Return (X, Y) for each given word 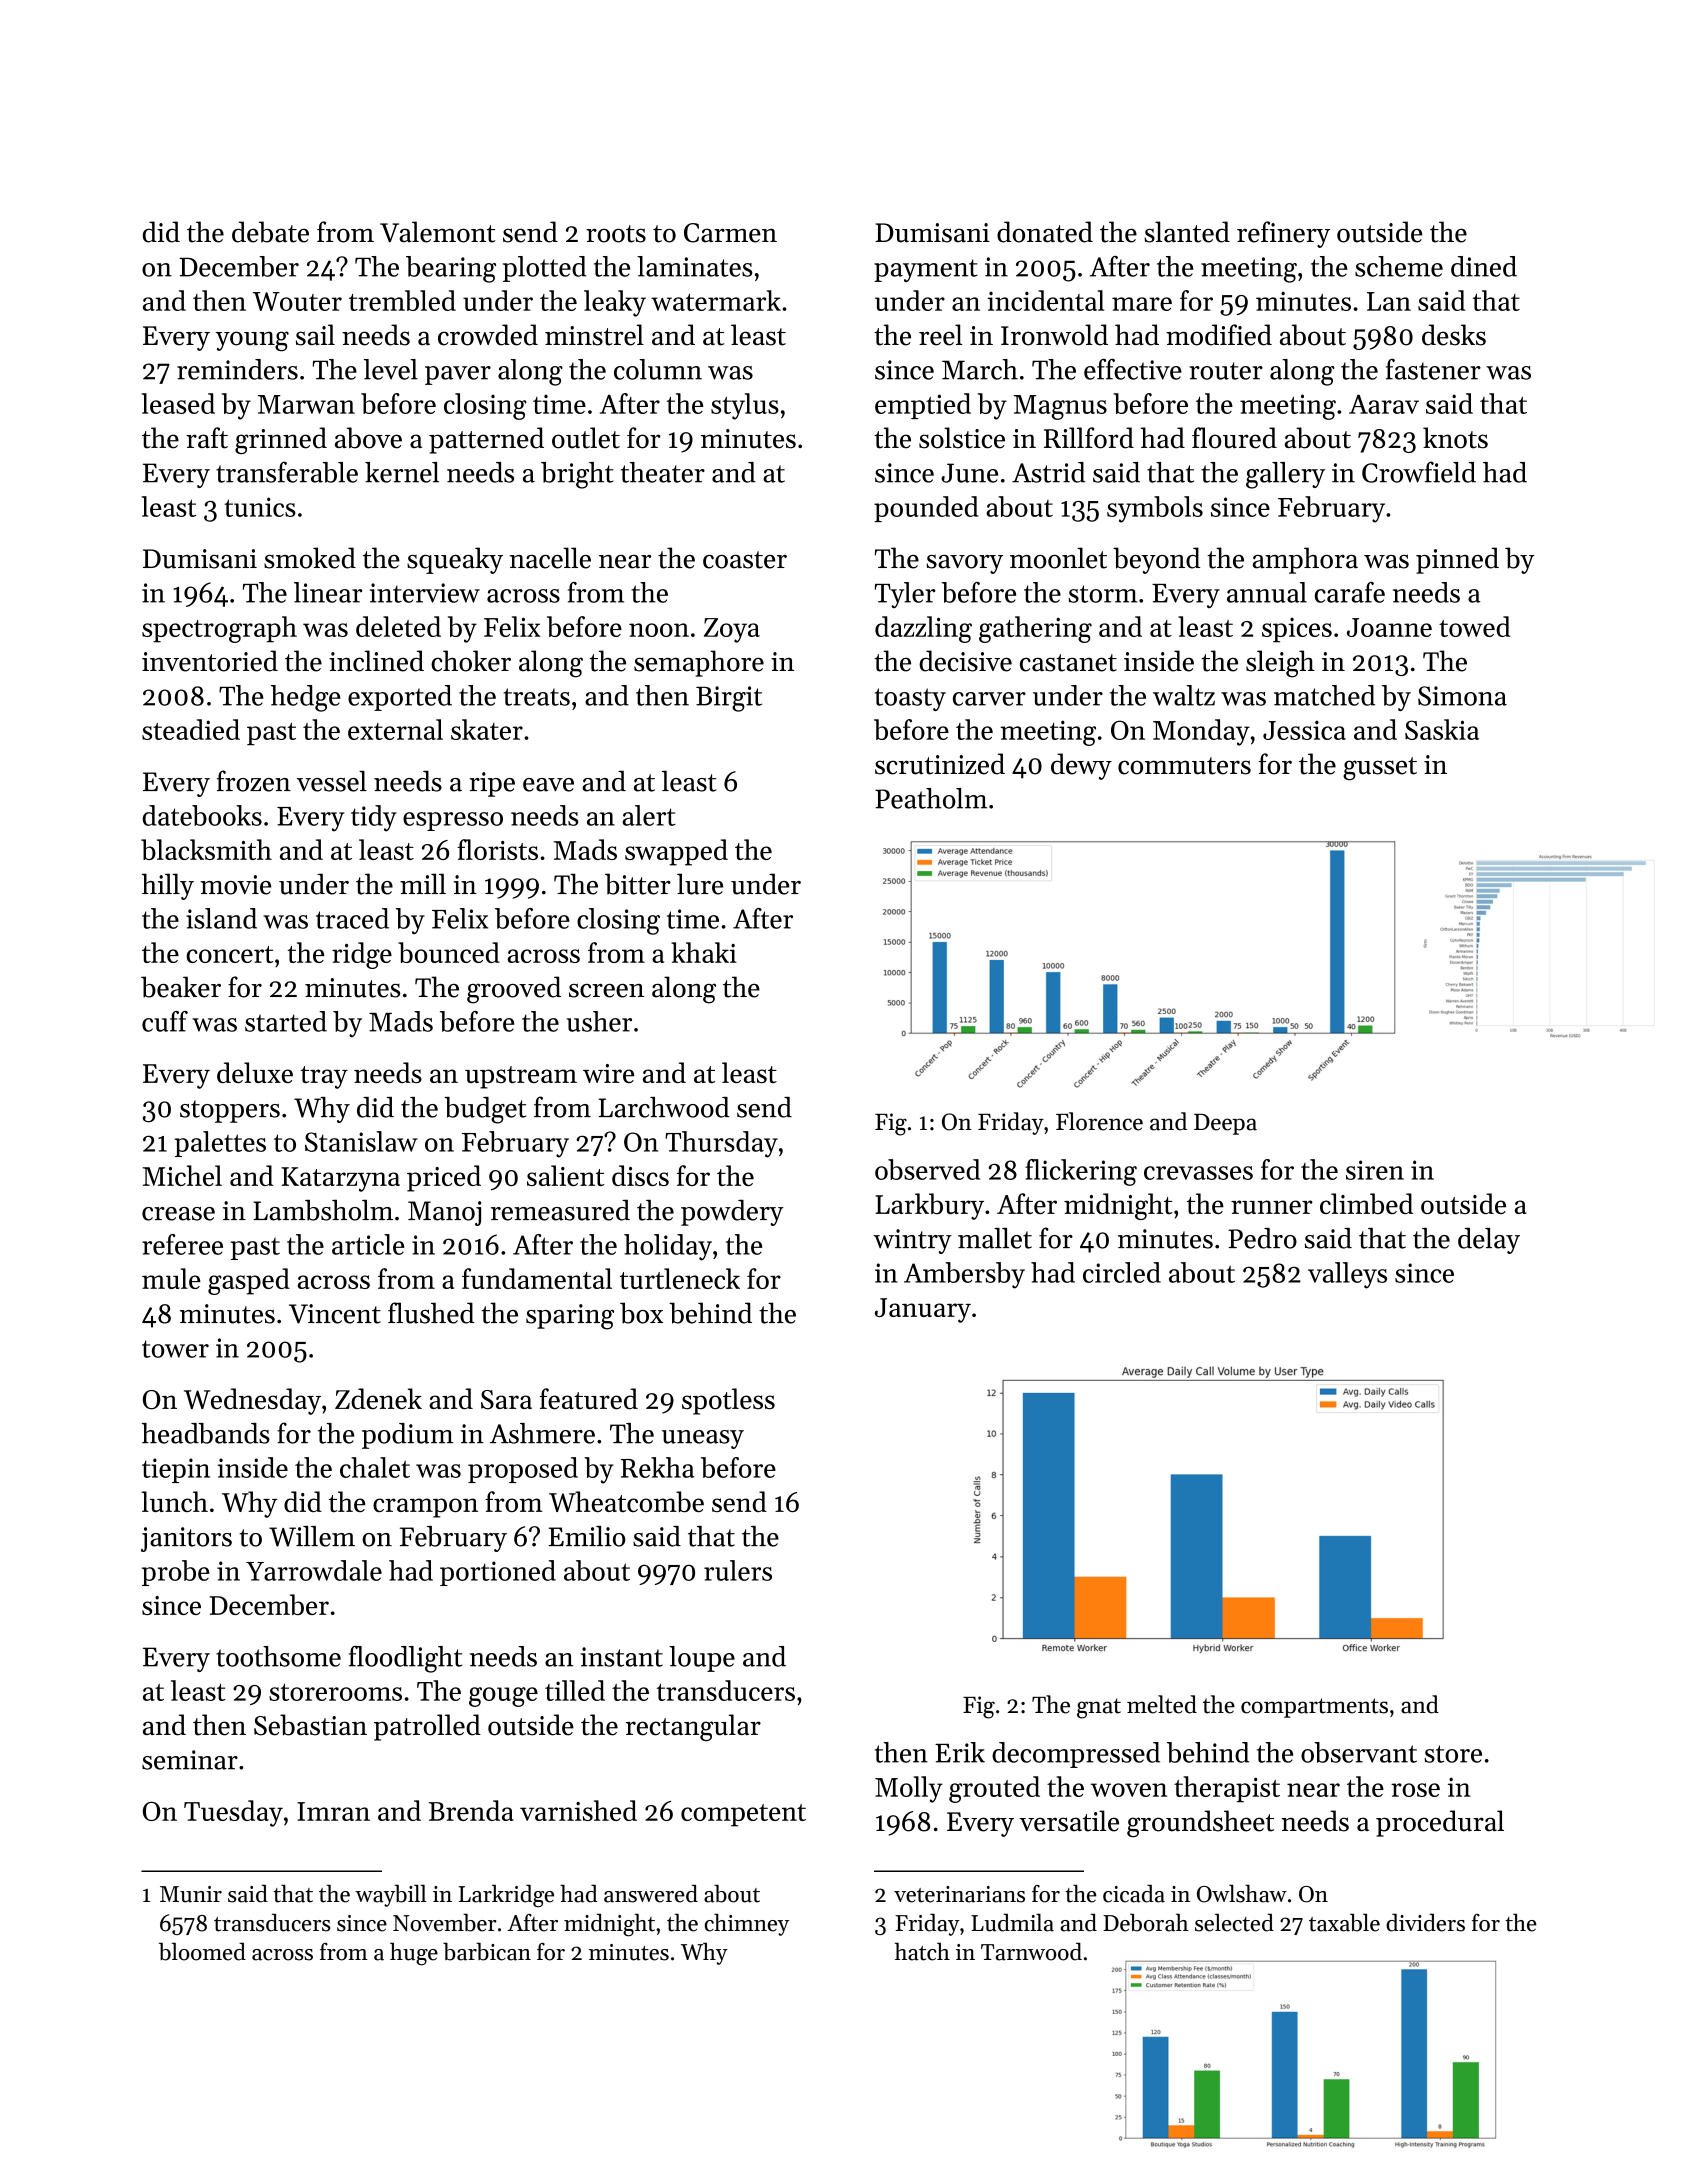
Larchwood (664, 1107)
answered (651, 1893)
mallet (995, 1238)
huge (414, 1954)
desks (1454, 335)
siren (1375, 1170)
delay (1489, 1241)
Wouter (297, 301)
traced (352, 918)
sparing (570, 1317)
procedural (1440, 1823)
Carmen (730, 233)
